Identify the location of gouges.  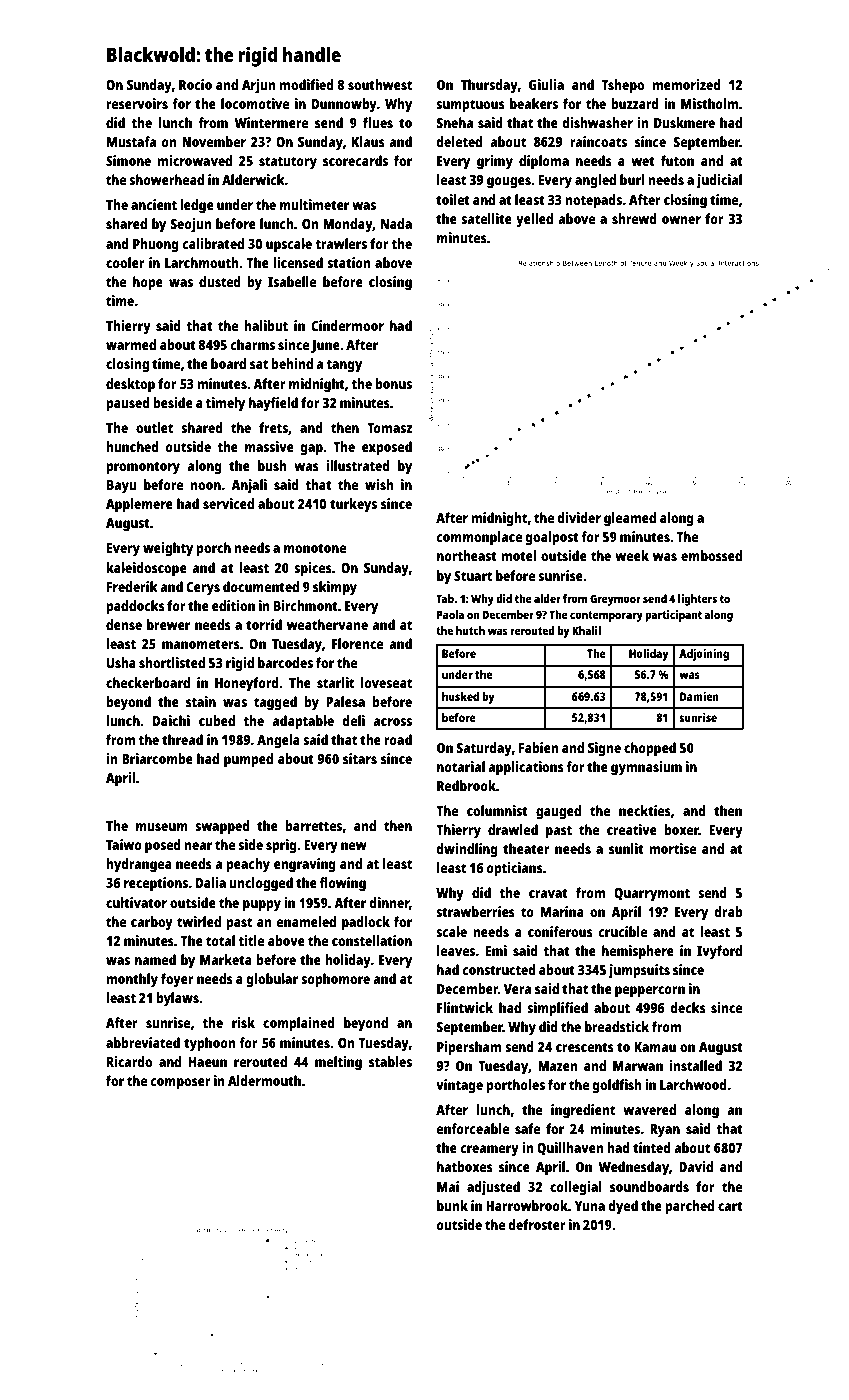
(509, 183).
